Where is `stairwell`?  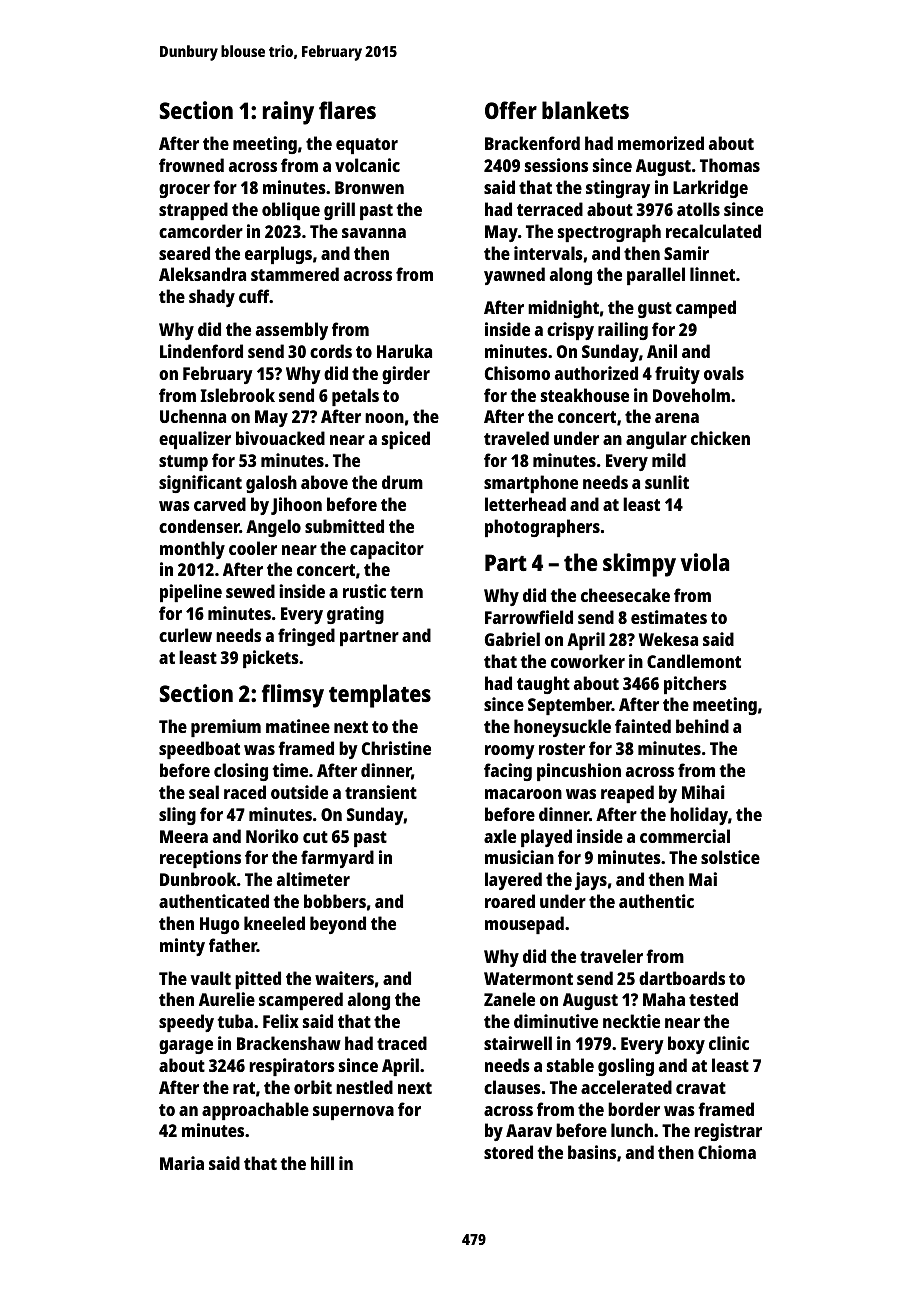
stairwell is located at coordinates (518, 1043).
